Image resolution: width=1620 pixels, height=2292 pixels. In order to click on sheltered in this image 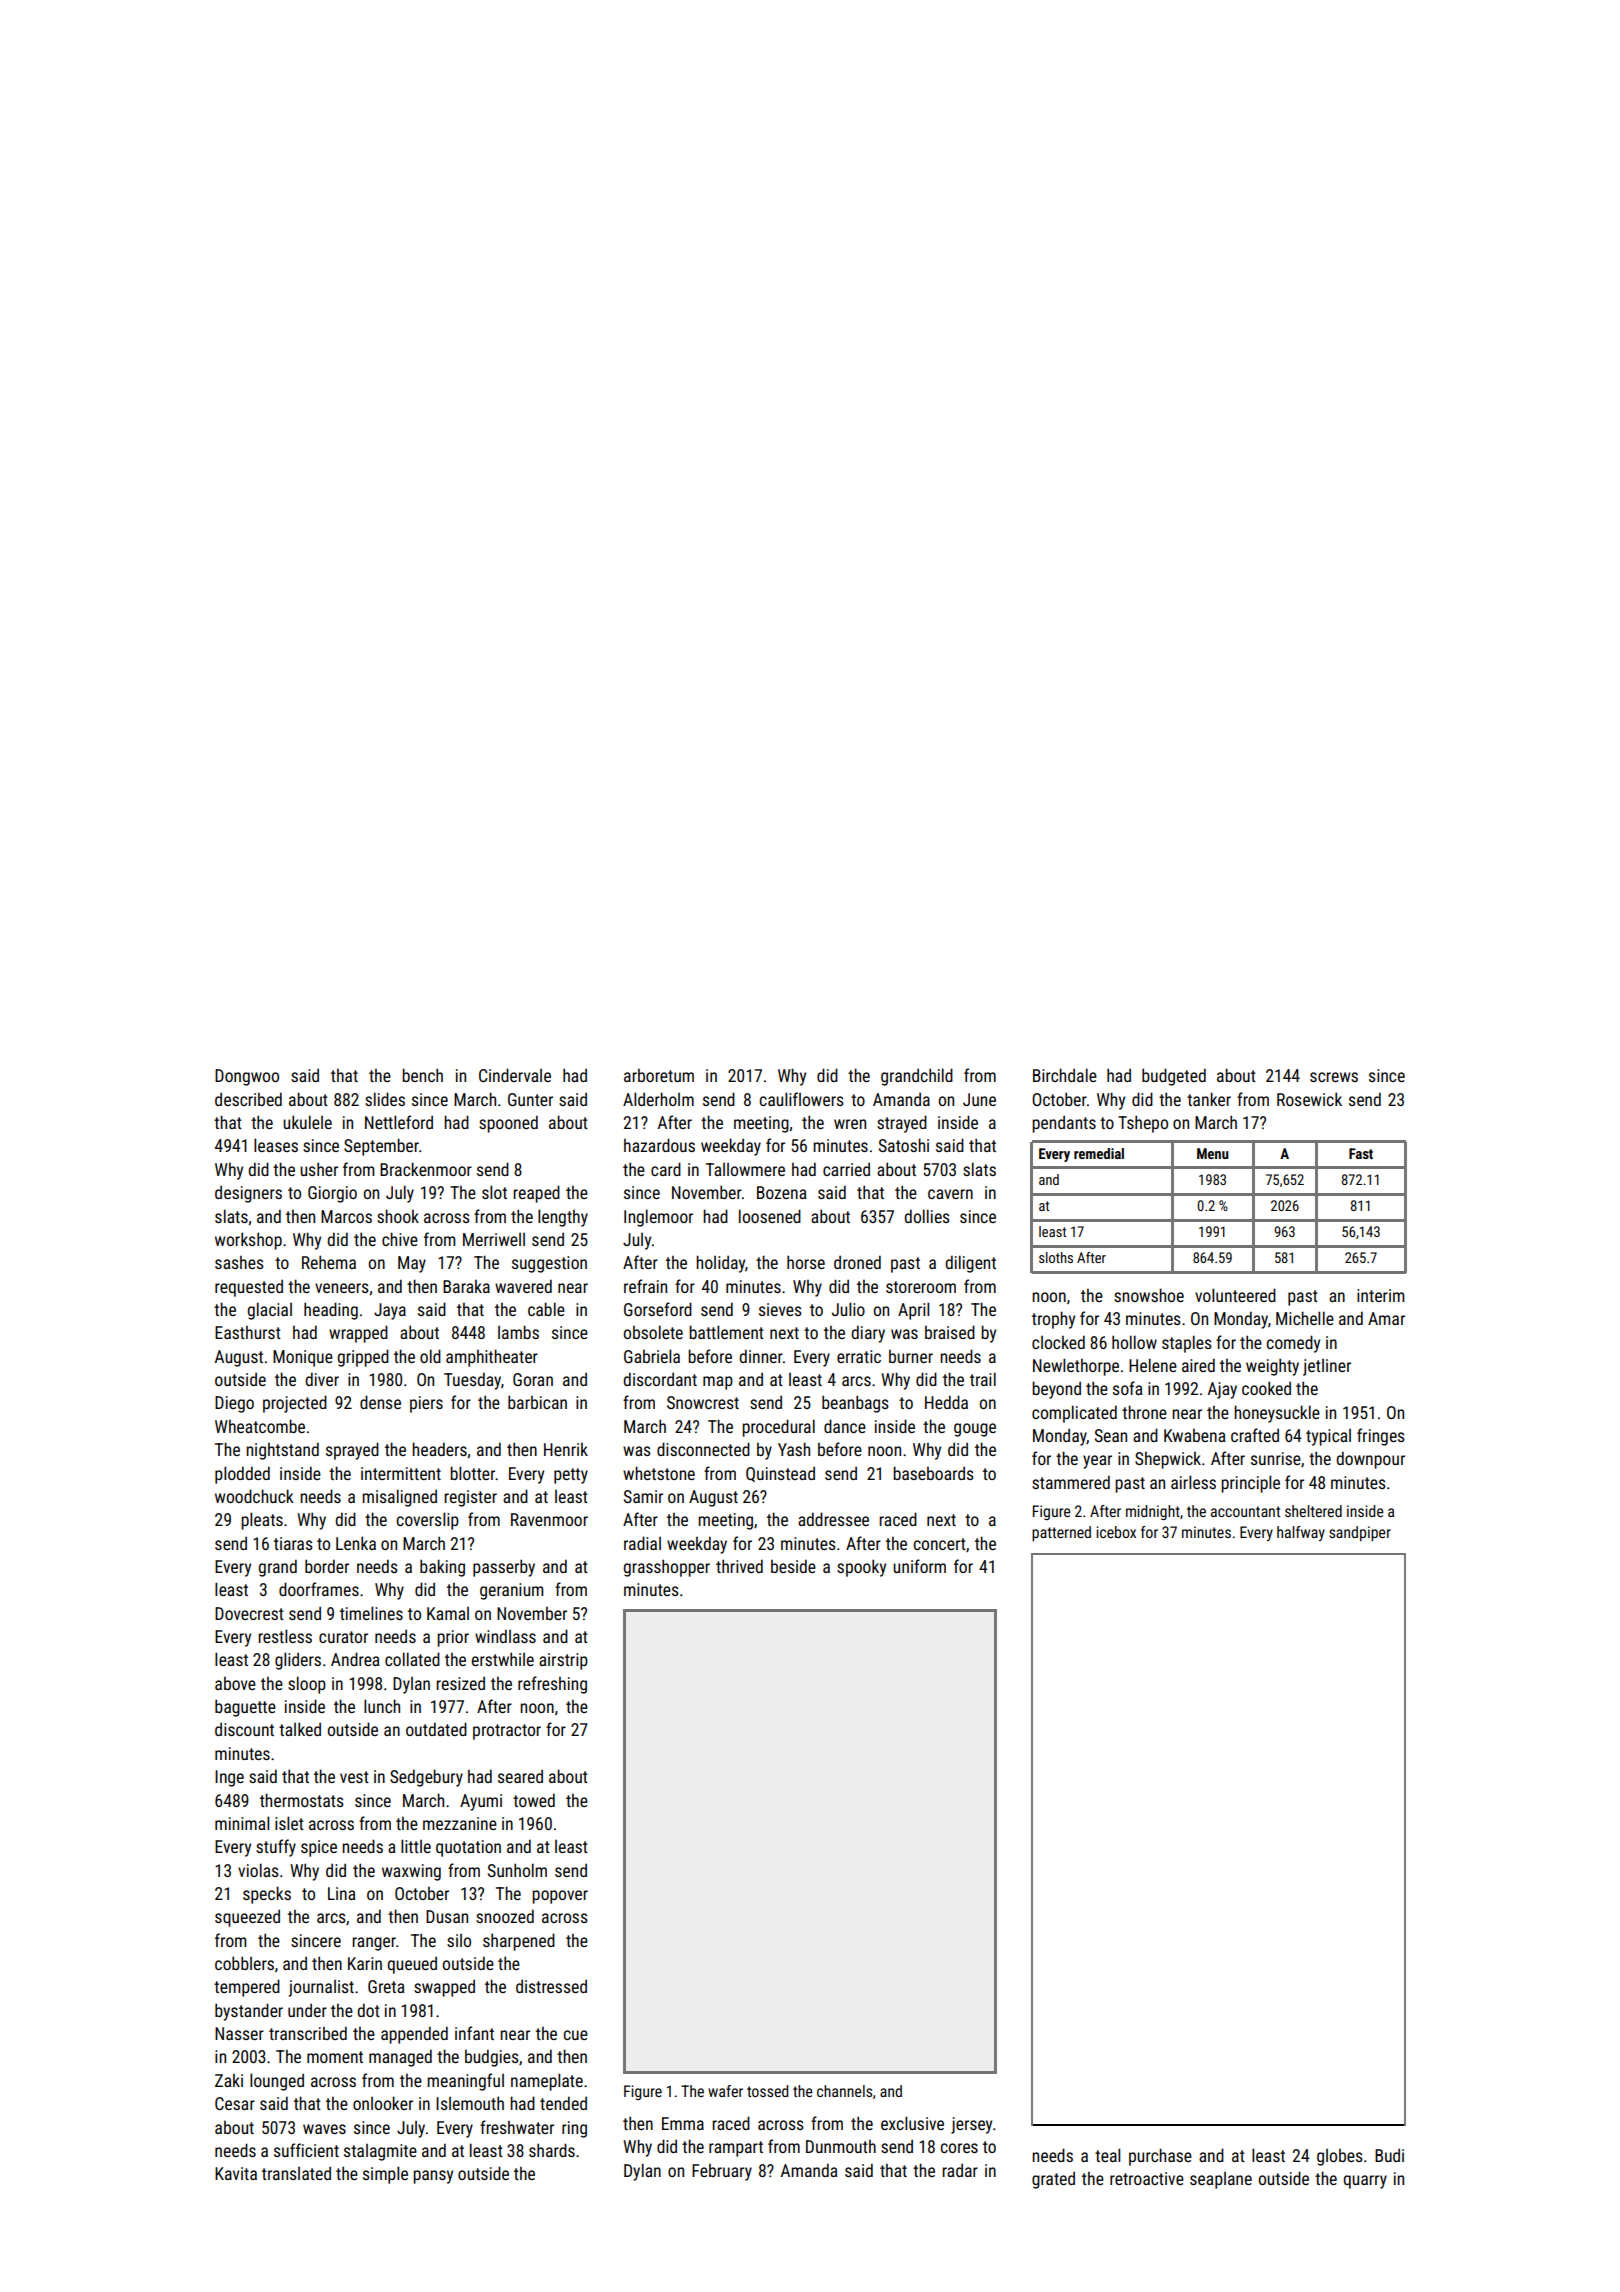, I will do `click(1313, 1511)`.
